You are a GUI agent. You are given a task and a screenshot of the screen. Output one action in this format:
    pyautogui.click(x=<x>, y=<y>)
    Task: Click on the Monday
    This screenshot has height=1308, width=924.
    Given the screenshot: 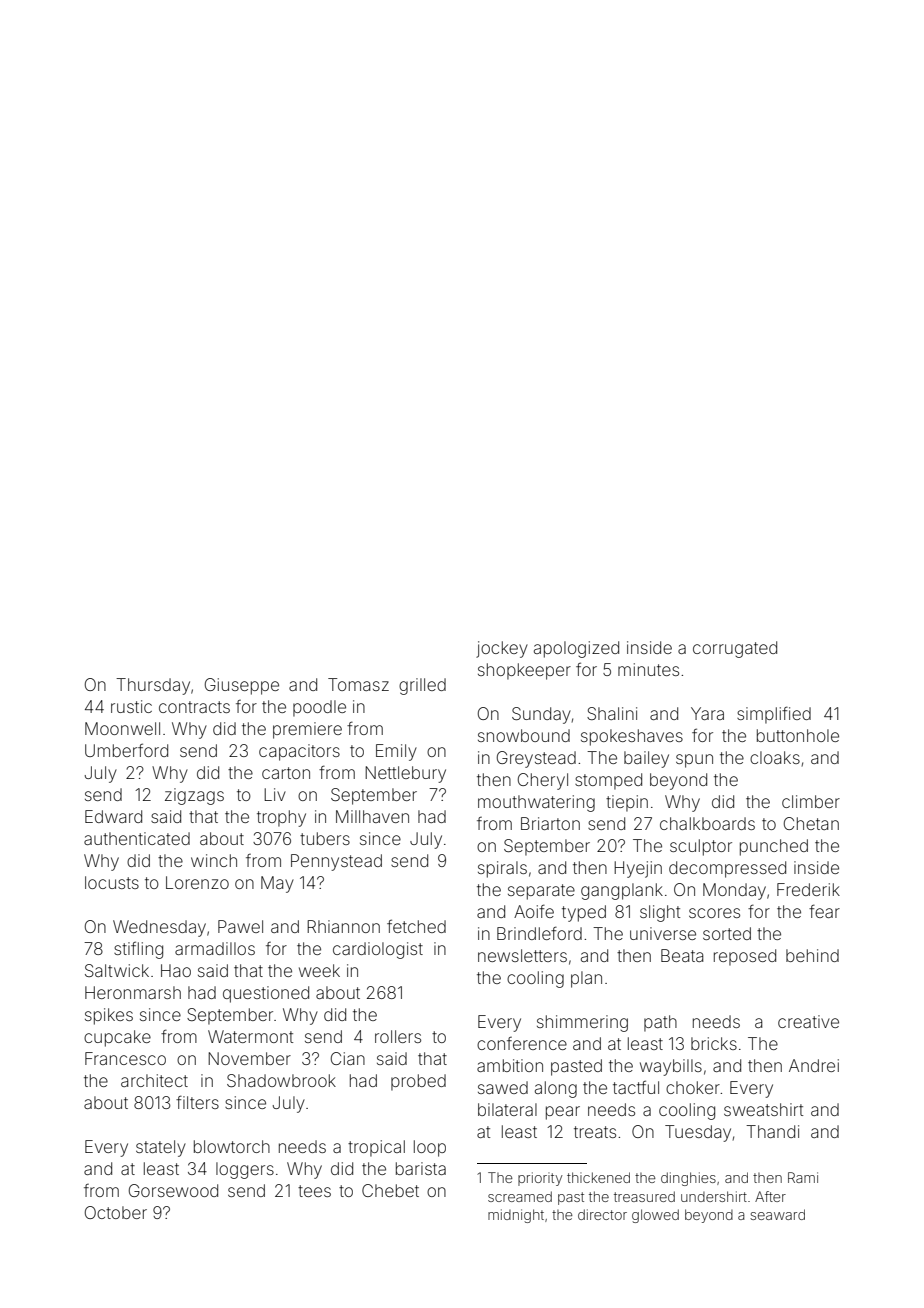 What is the action you would take?
    pyautogui.click(x=734, y=891)
